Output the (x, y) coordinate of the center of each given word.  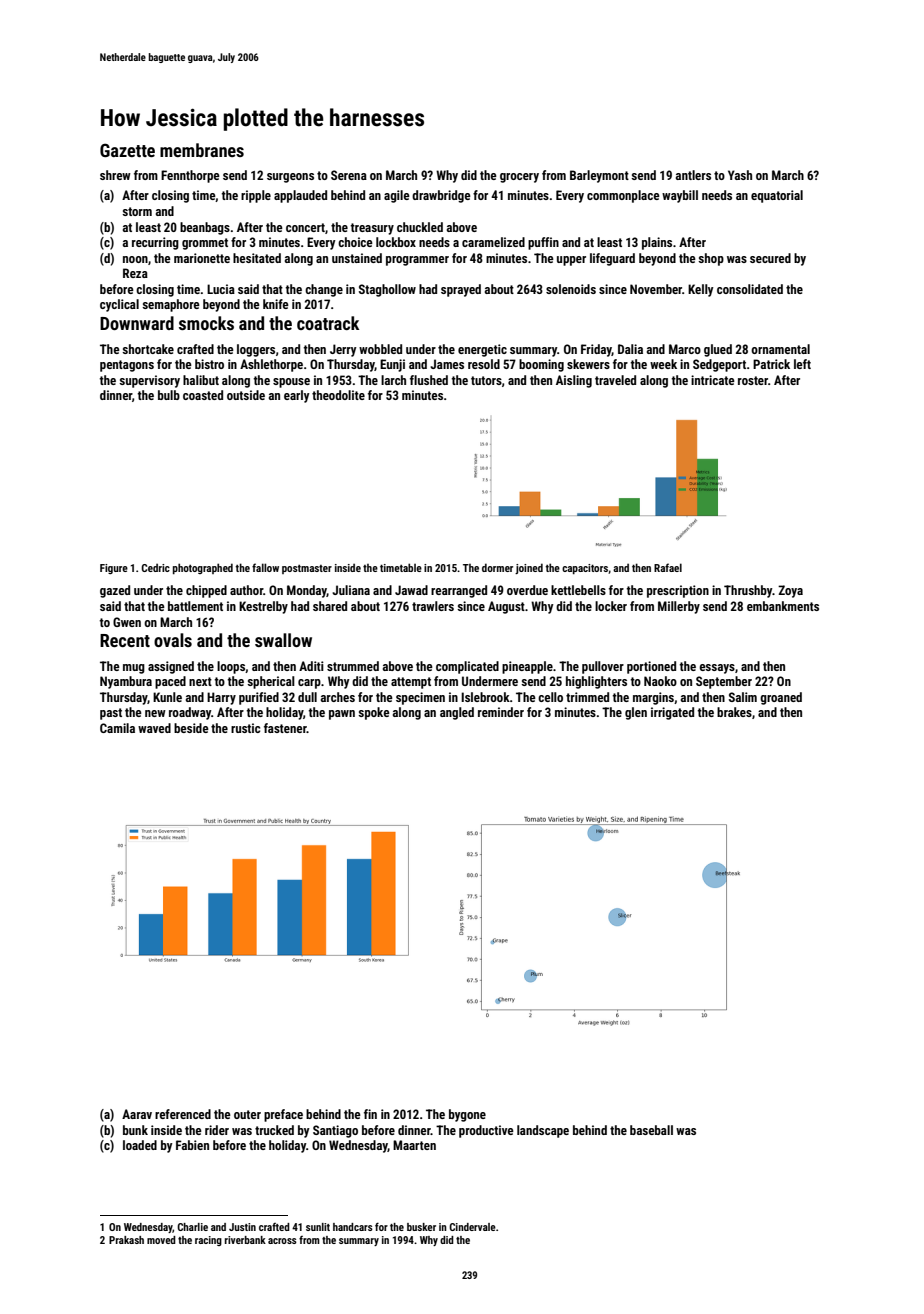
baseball (651, 1130)
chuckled (420, 227)
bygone (467, 1115)
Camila (117, 728)
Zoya (790, 591)
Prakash (126, 1240)
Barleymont (599, 176)
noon (135, 259)
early (297, 396)
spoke (374, 713)
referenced (183, 1114)
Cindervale (472, 1227)
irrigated (672, 713)
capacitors (585, 569)
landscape (543, 1131)
